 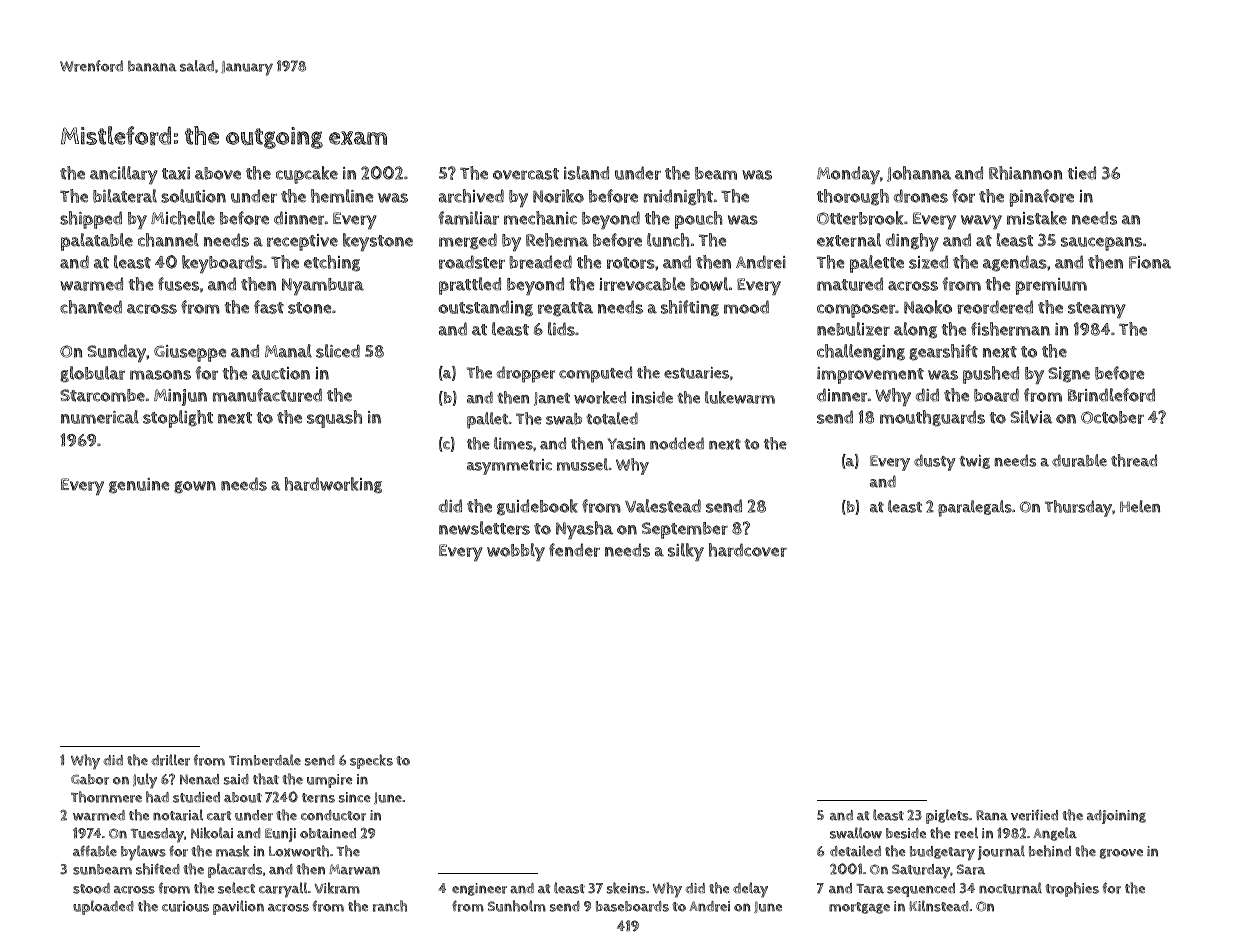 I want to click on Rhiannon, so click(x=1025, y=173).
